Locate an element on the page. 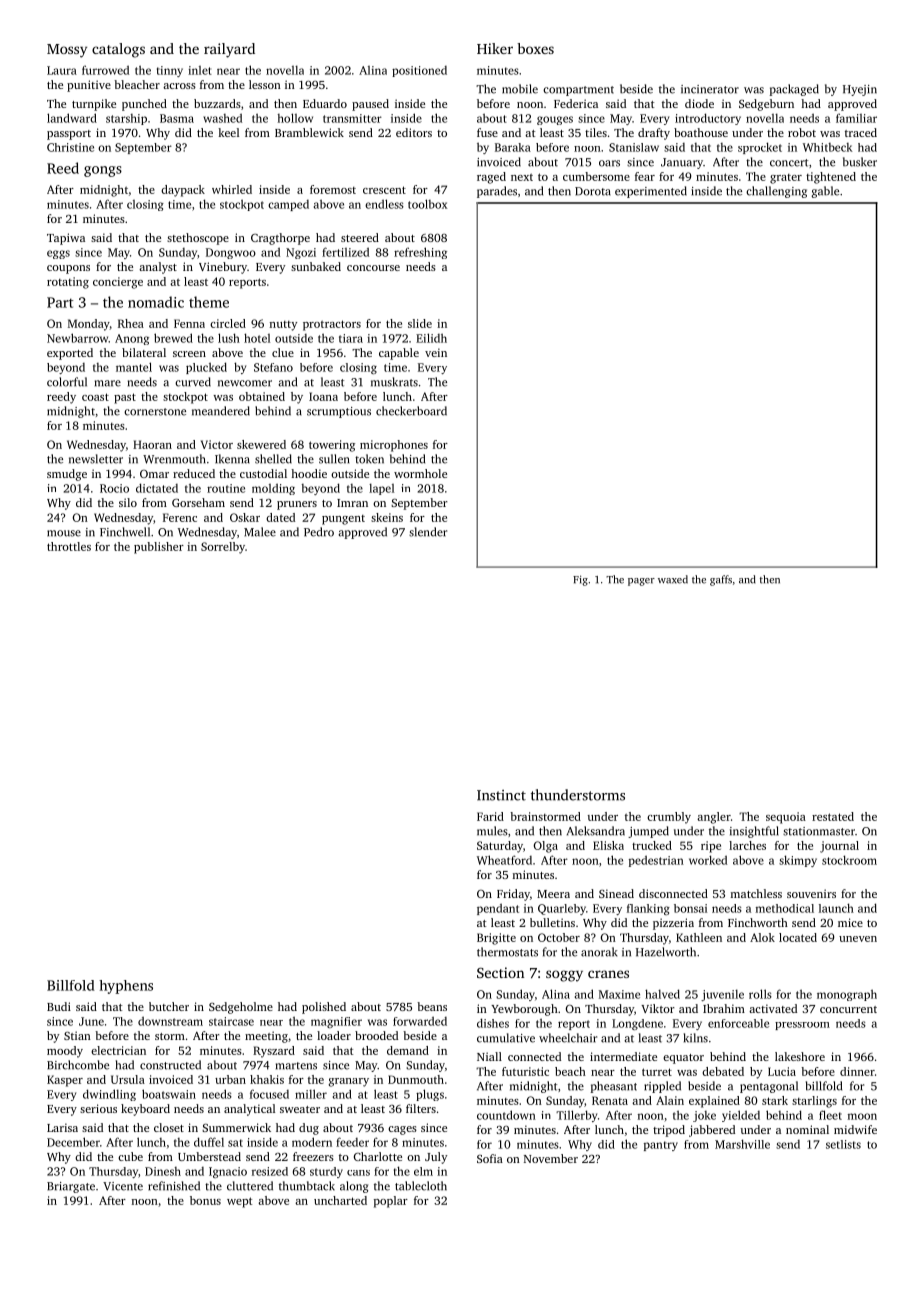  endless is located at coordinates (384, 204).
